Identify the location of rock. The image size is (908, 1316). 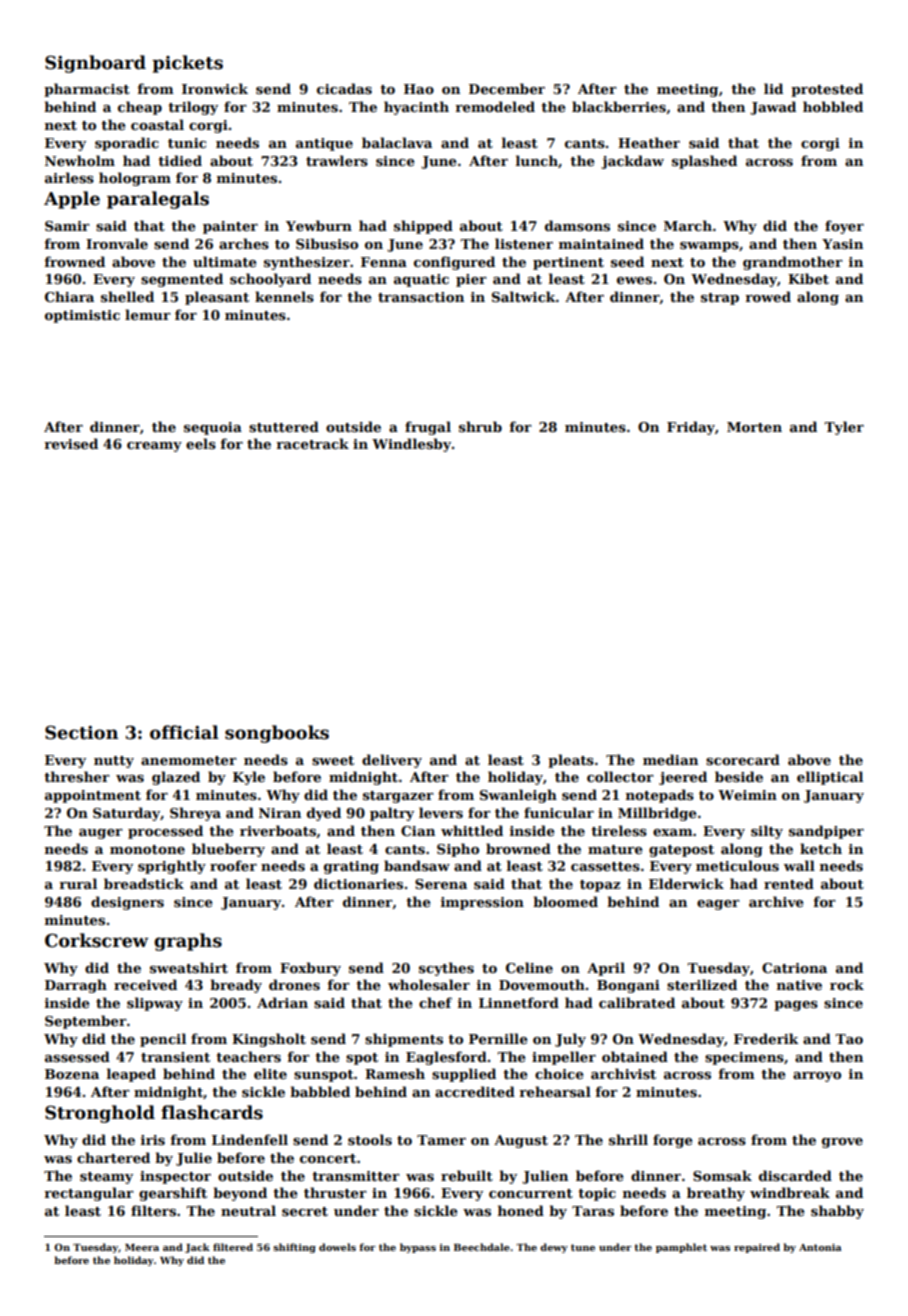
(847, 984).
